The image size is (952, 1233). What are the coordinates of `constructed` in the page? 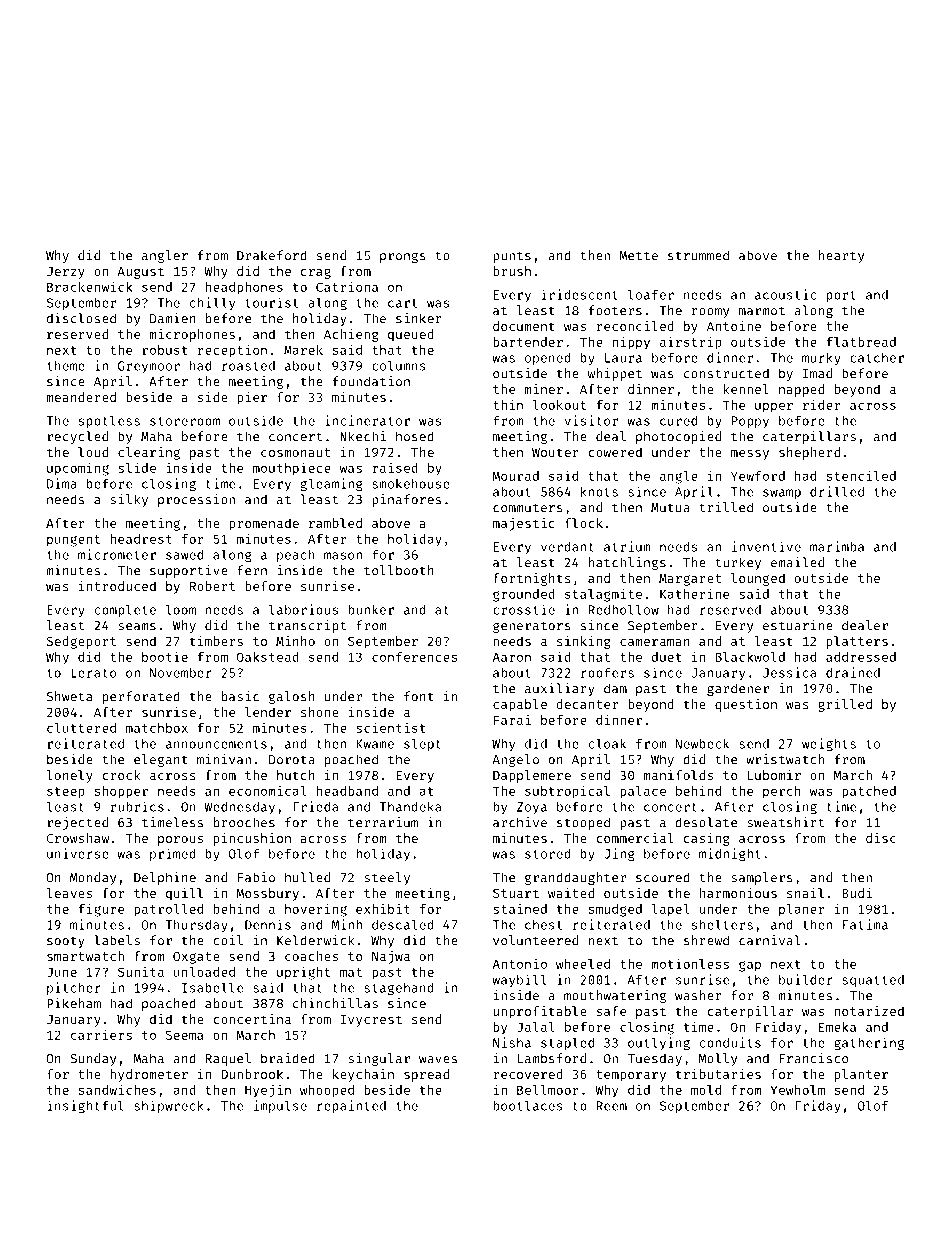 It's located at (726, 373).
